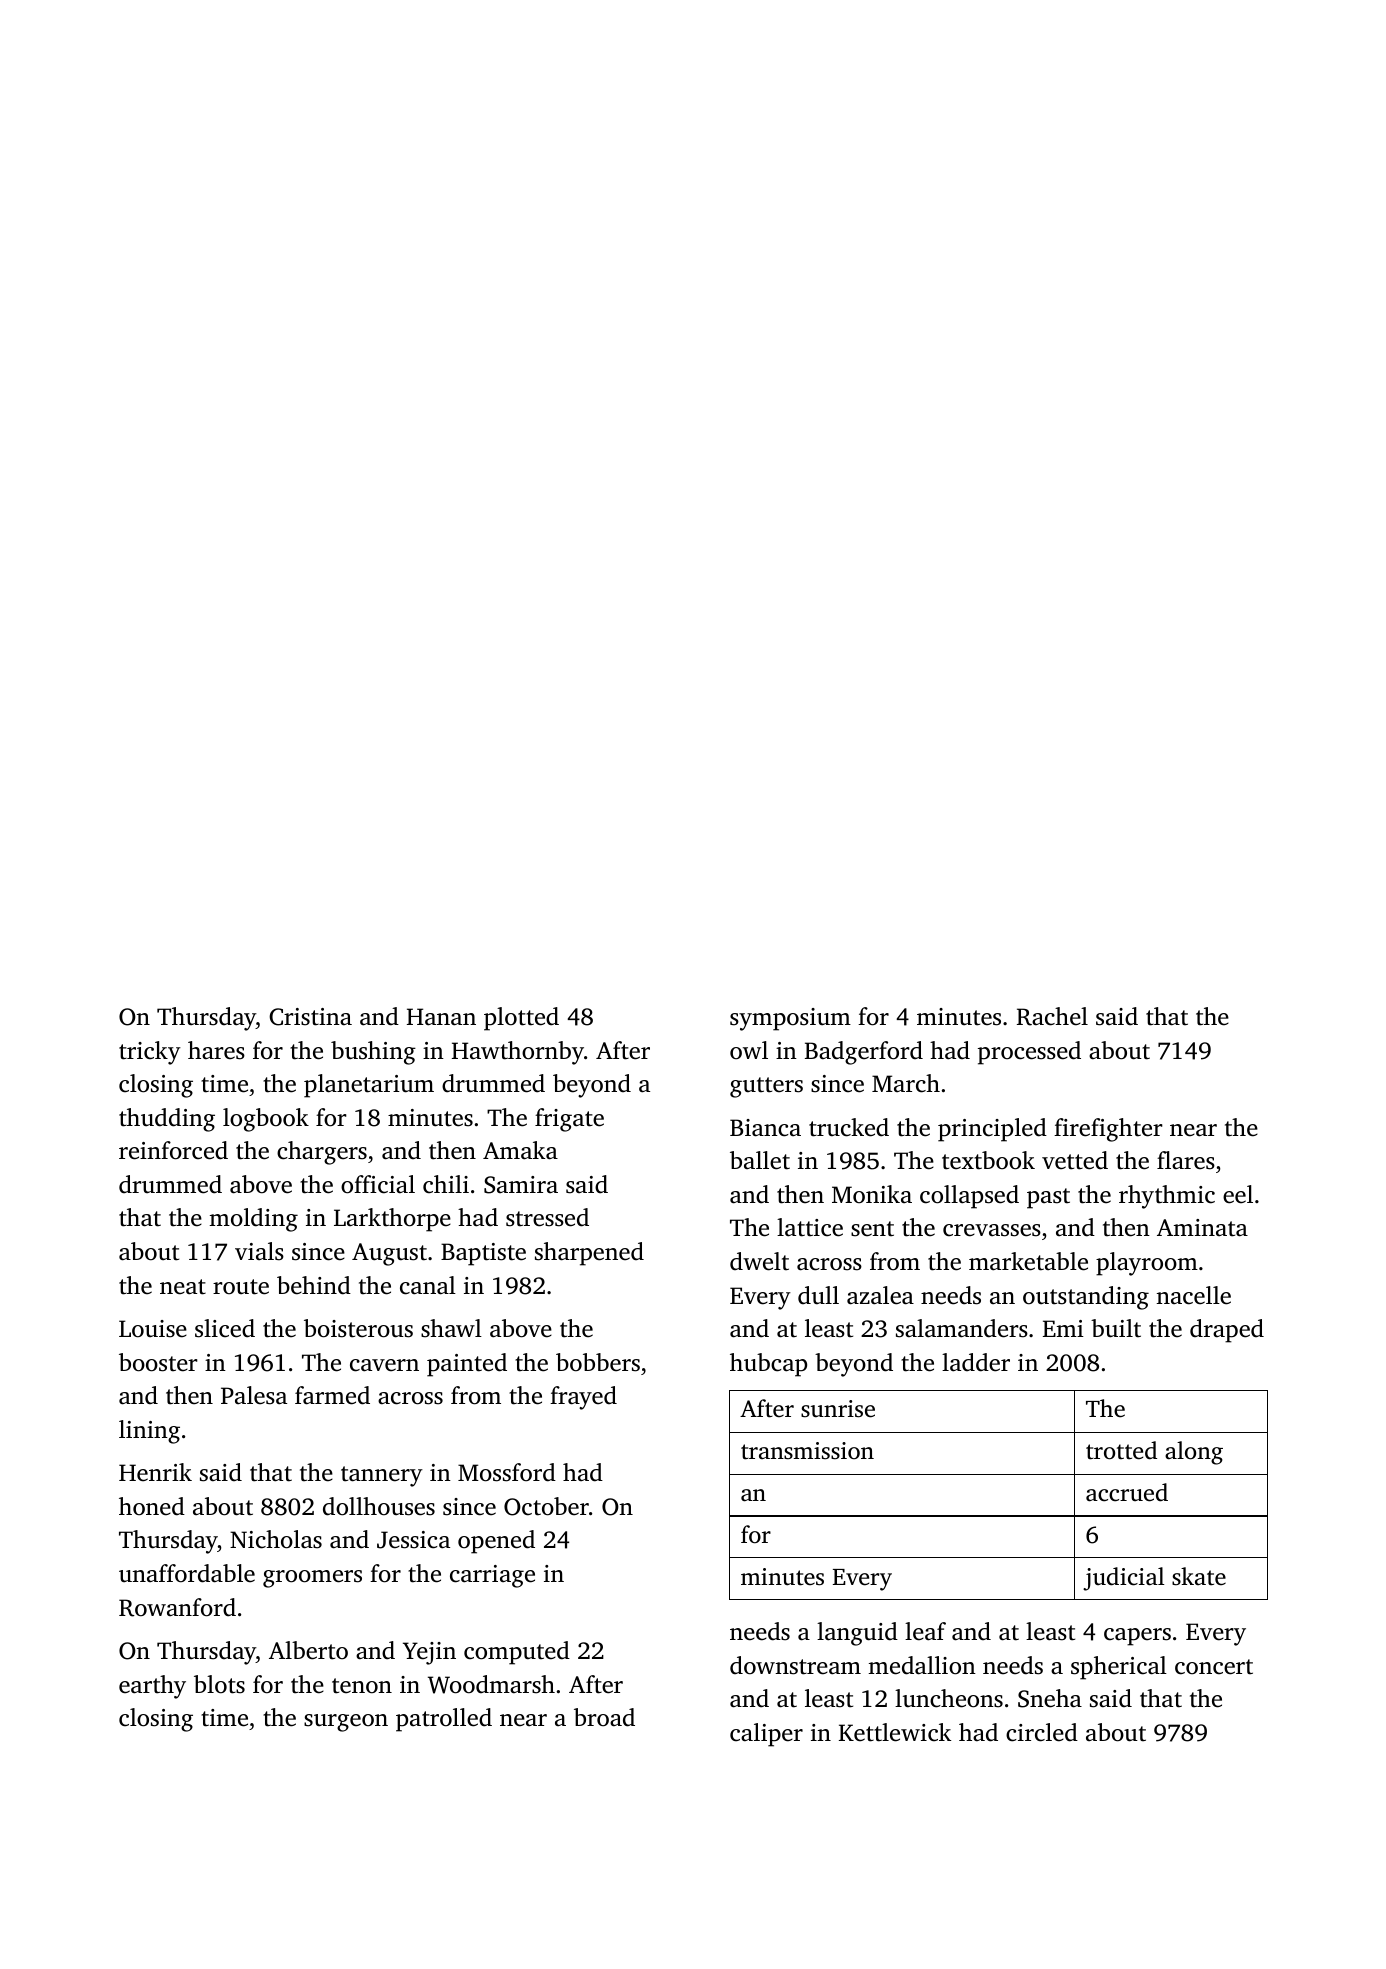 This page has height=1969, width=1386. I want to click on firefighter, so click(1108, 1130).
